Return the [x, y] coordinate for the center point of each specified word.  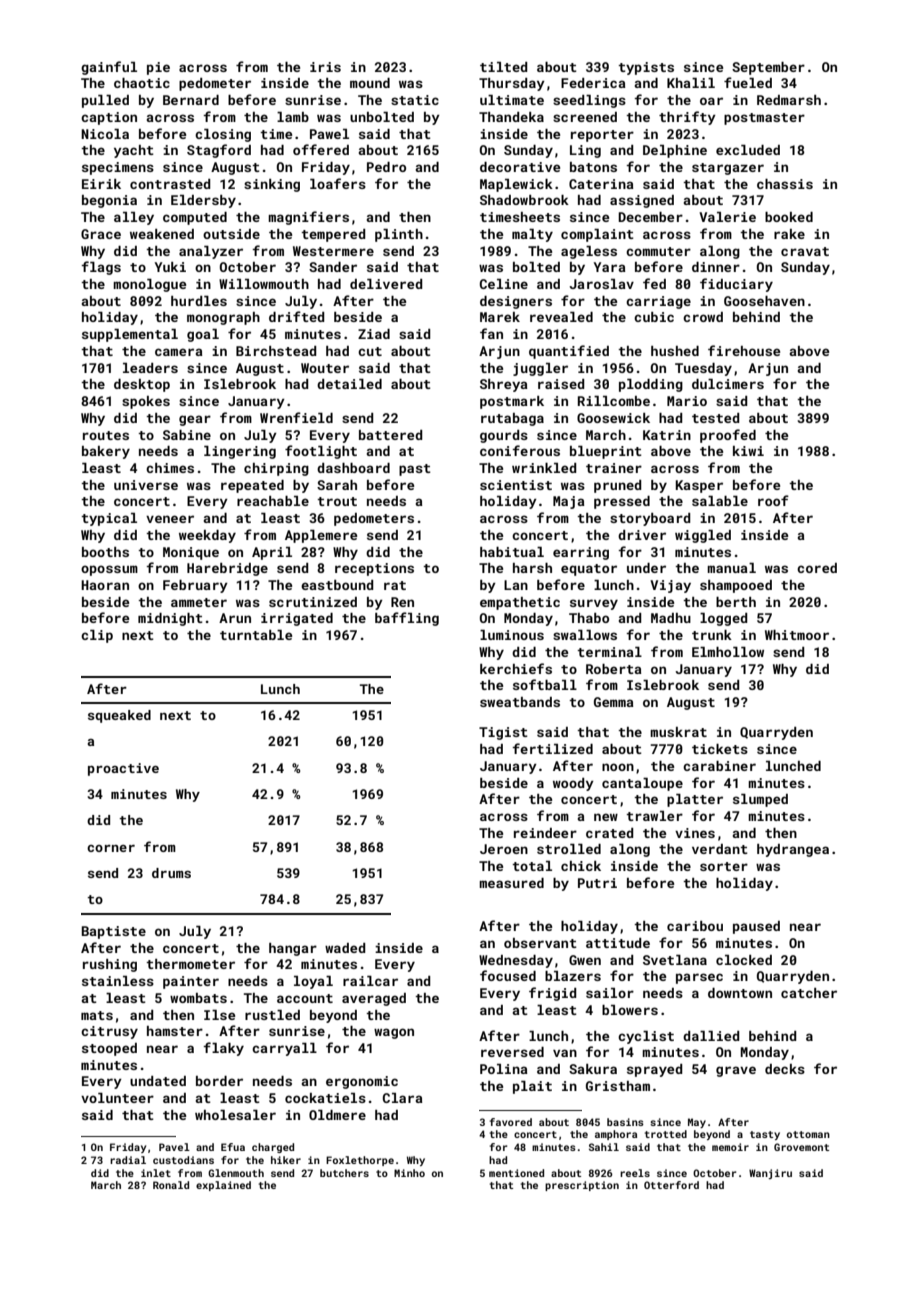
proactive [123, 769]
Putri [597, 883]
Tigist [503, 733]
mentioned [516, 1173]
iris [325, 67]
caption [109, 118]
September [768, 68]
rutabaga [512, 419]
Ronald [171, 1185]
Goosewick [613, 418]
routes [106, 435]
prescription [582, 1186]
